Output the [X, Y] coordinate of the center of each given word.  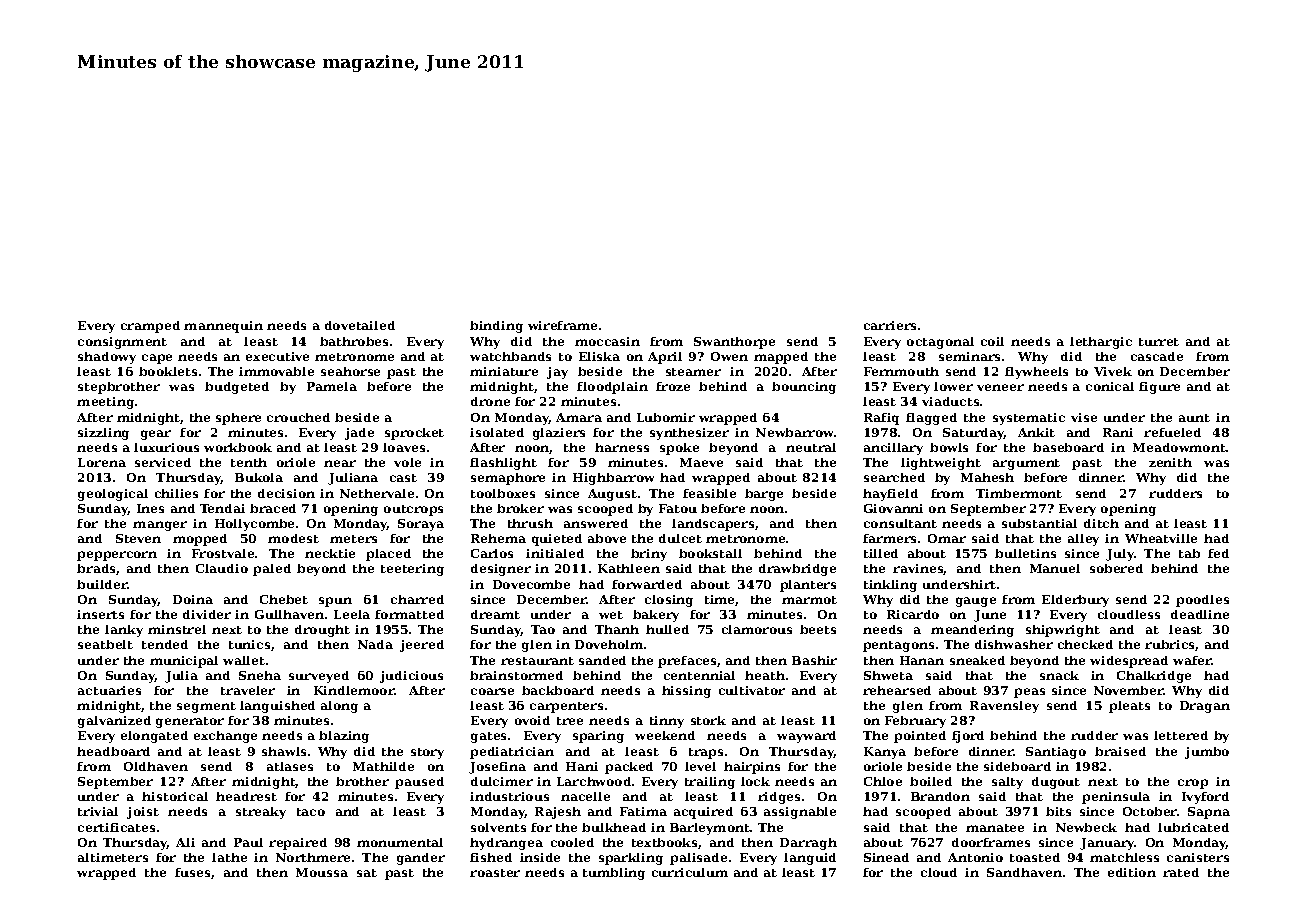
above [607, 538]
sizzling [103, 434]
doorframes [991, 842]
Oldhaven [156, 766]
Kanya [885, 753]
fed [1218, 553]
